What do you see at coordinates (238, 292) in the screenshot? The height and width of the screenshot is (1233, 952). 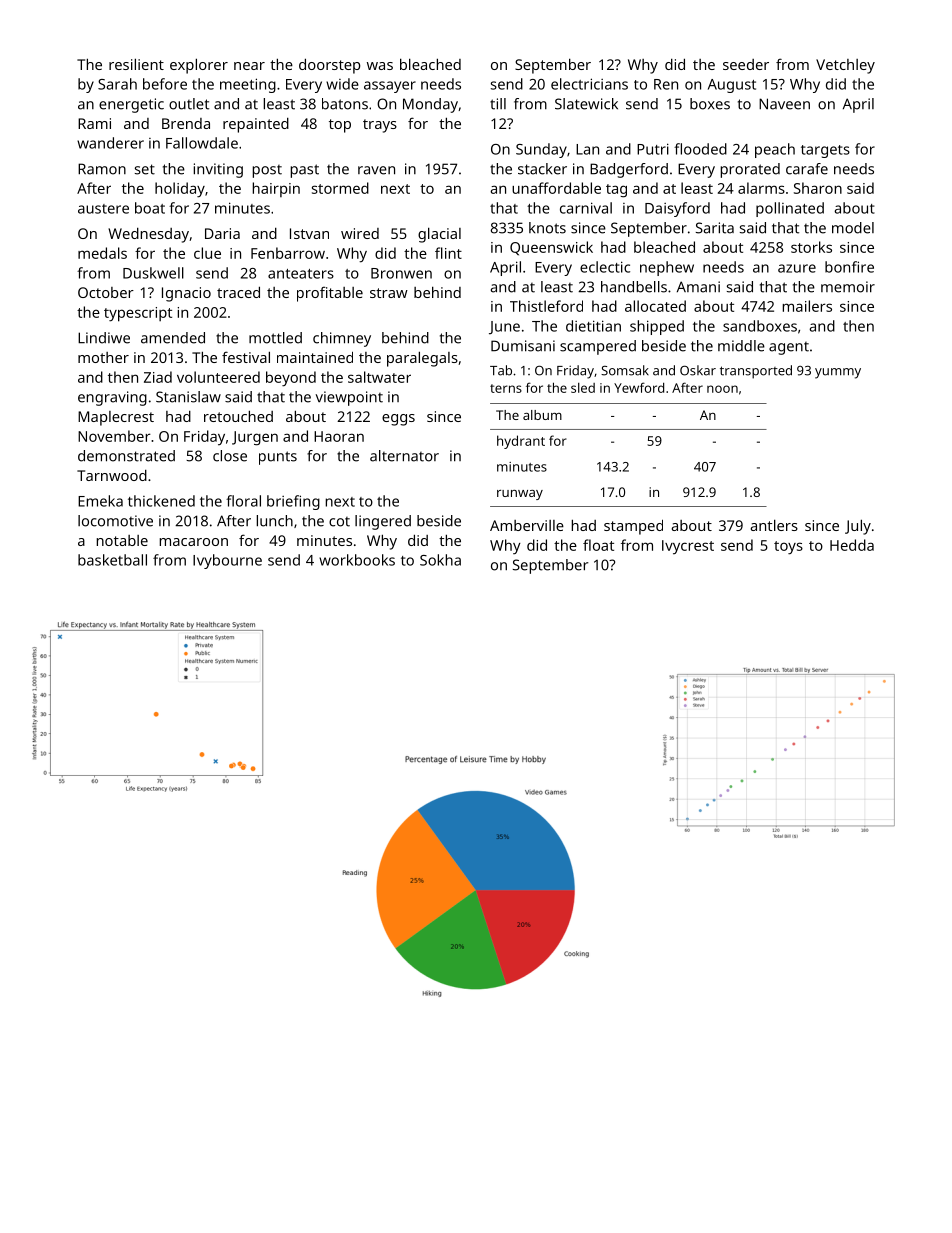 I see `traced` at bounding box center [238, 292].
